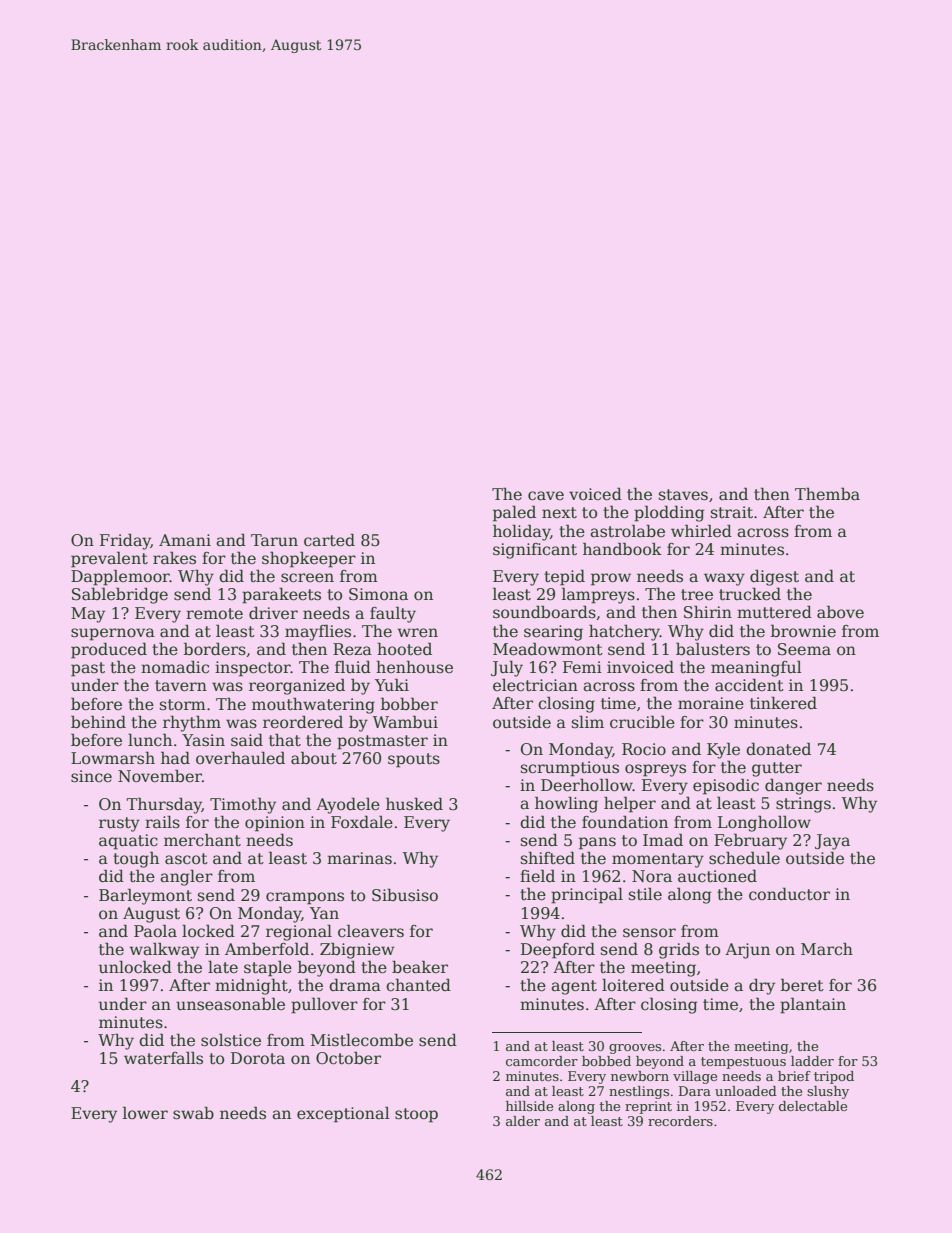 Image resolution: width=952 pixels, height=1233 pixels. Describe the element at coordinates (150, 739) in the screenshot. I see `lunch` at that location.
